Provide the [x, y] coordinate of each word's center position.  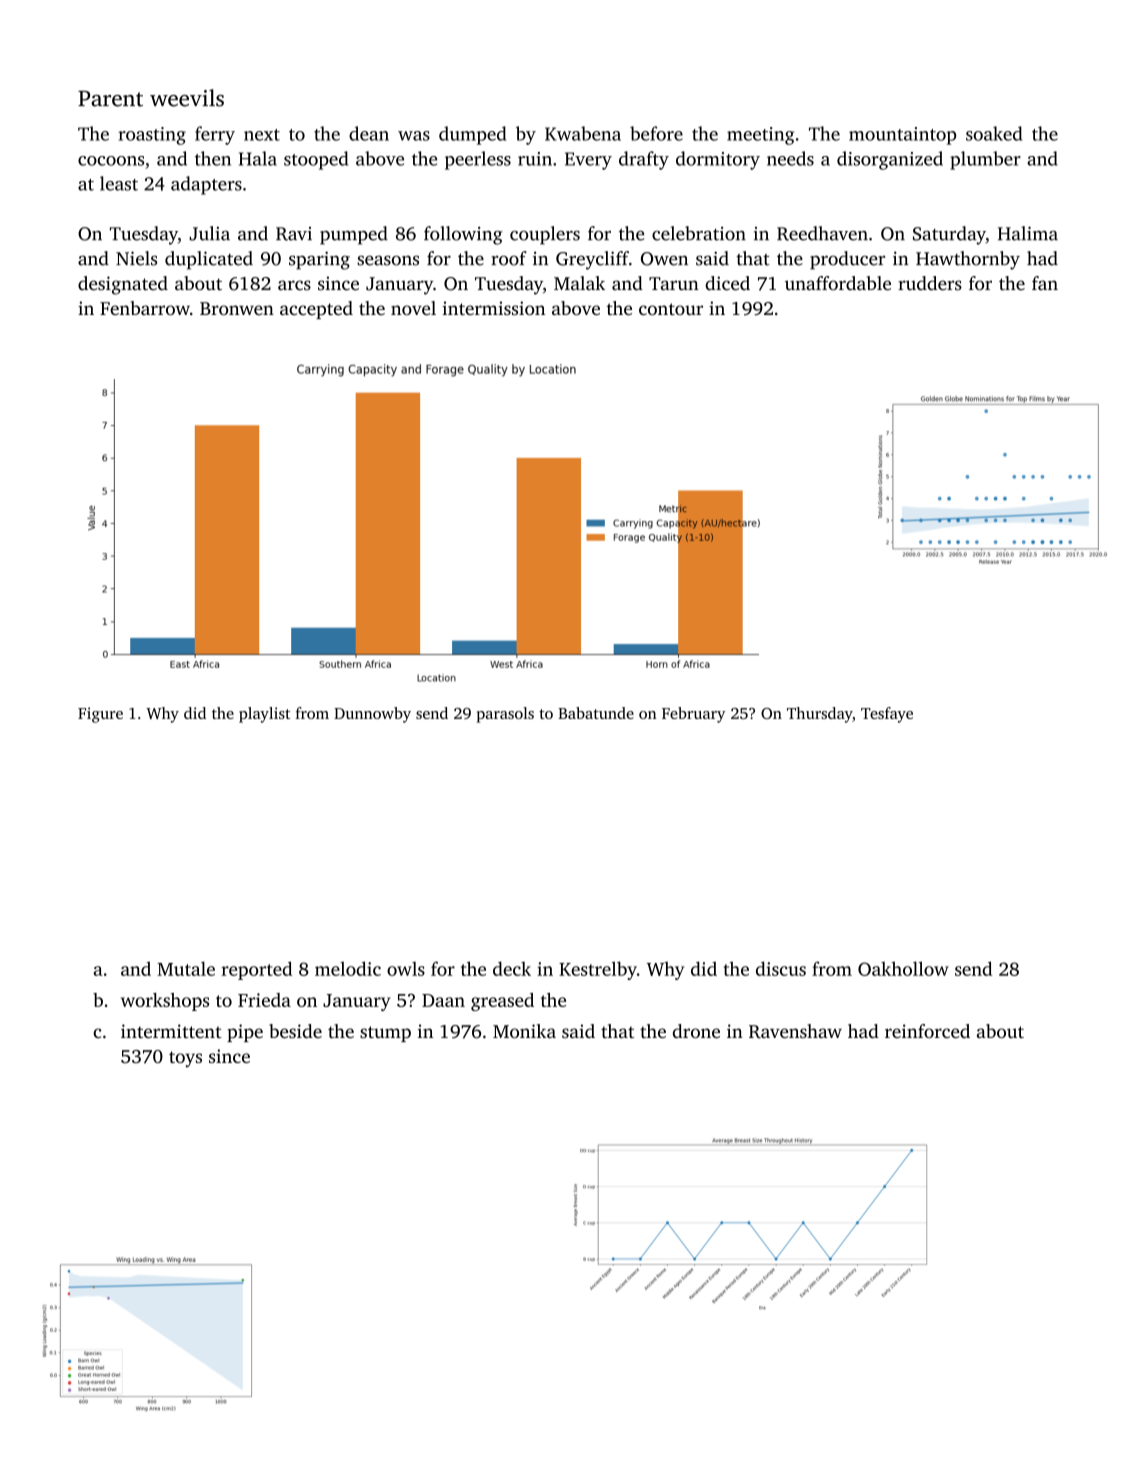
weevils [187, 98]
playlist [264, 715]
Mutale [186, 968]
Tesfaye [887, 715]
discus [781, 968]
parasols [505, 715]
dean [369, 133]
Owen [664, 259]
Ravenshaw [795, 1031]
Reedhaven [822, 233]
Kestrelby [598, 970]
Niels [136, 258]
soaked [994, 133]
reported [256, 970]
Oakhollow [903, 968]
